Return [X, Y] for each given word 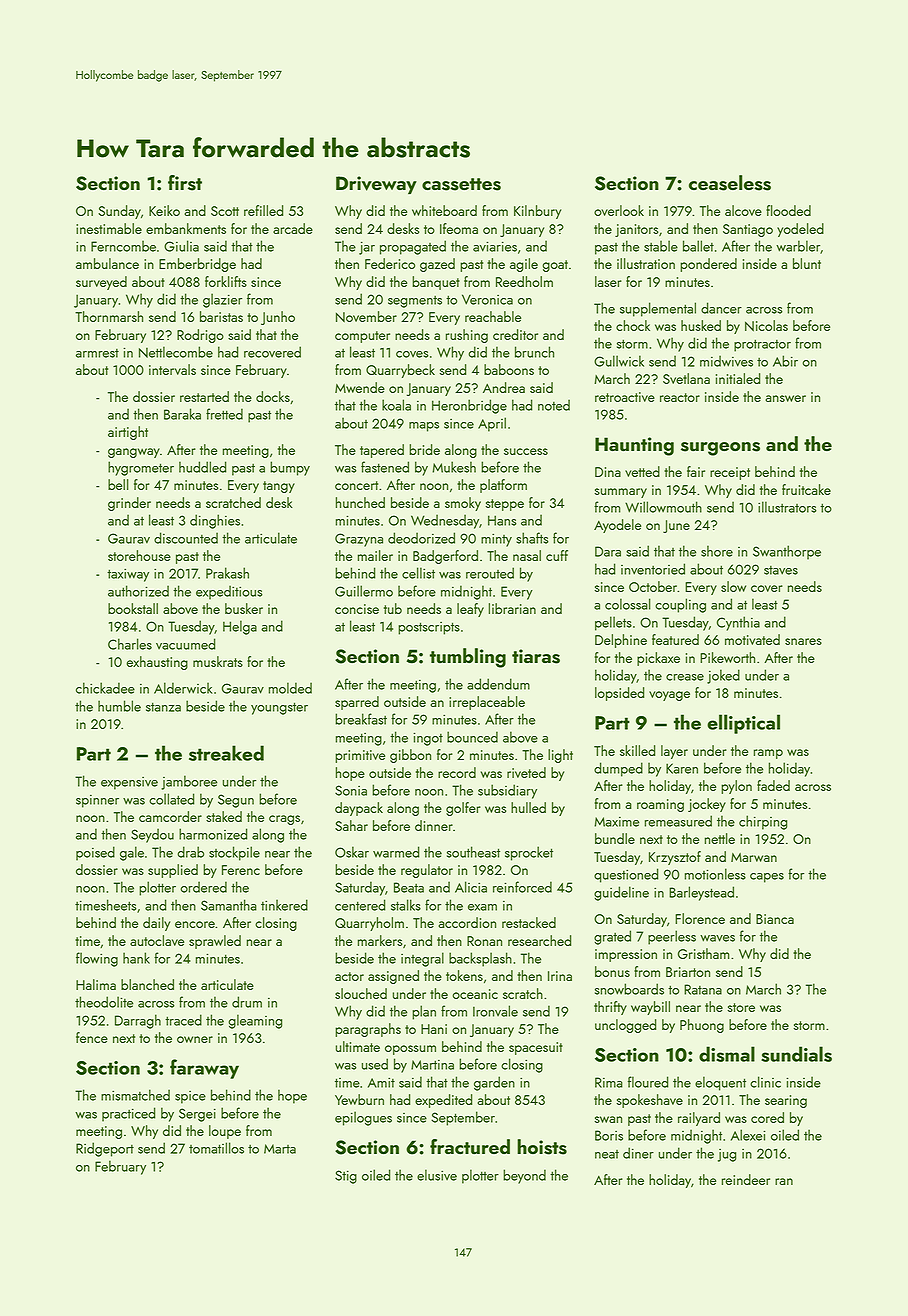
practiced [128, 1114]
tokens [464, 975]
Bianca [775, 919]
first [185, 183]
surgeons [720, 449]
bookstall [133, 608]
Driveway [376, 185]
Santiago [748, 230]
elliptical [743, 724]
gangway [134, 453]
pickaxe [658, 659]
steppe [505, 505]
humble [119, 706]
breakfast [361, 719]
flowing [97, 959]
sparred [357, 703]
